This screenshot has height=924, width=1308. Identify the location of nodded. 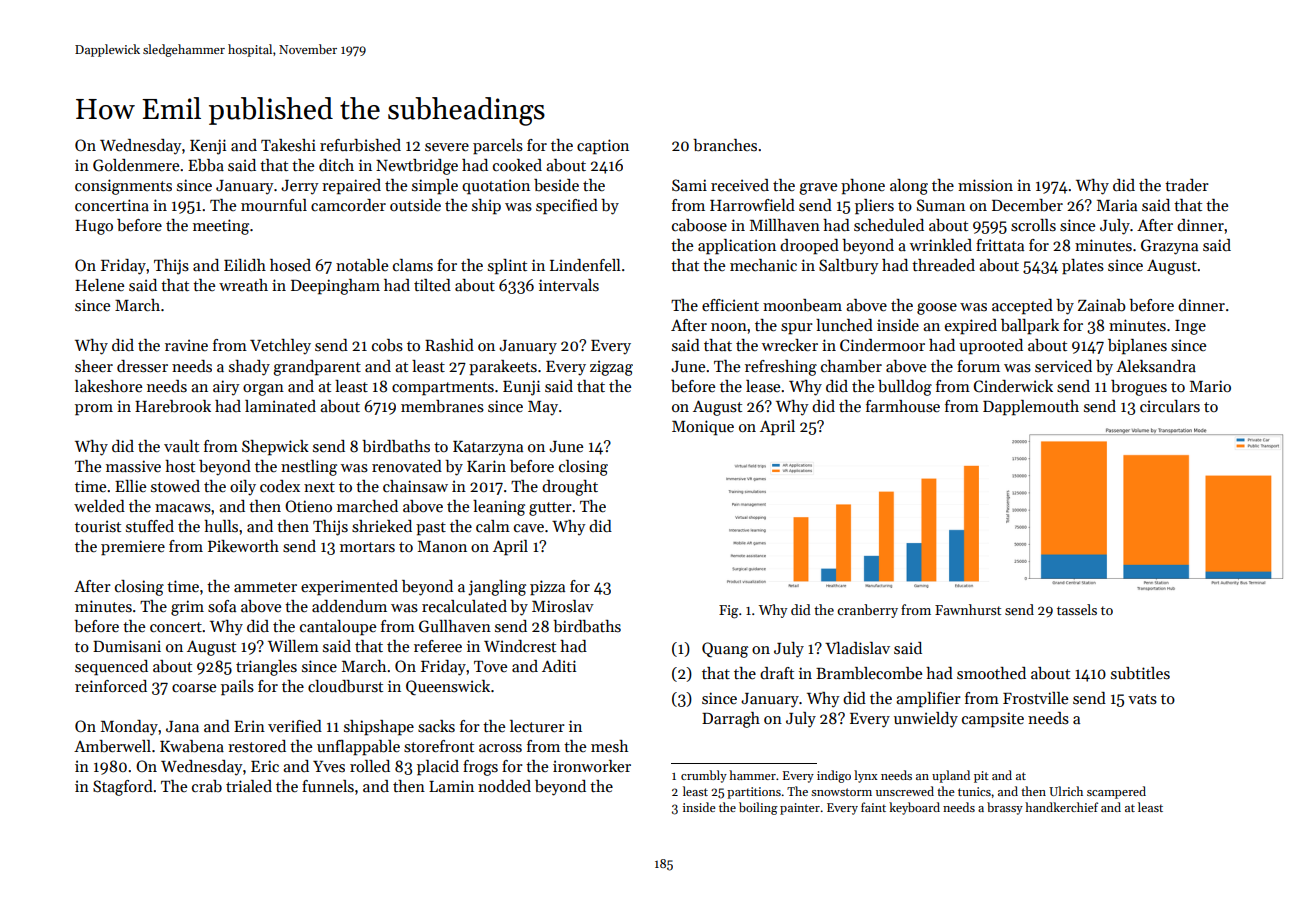
(504, 786).
